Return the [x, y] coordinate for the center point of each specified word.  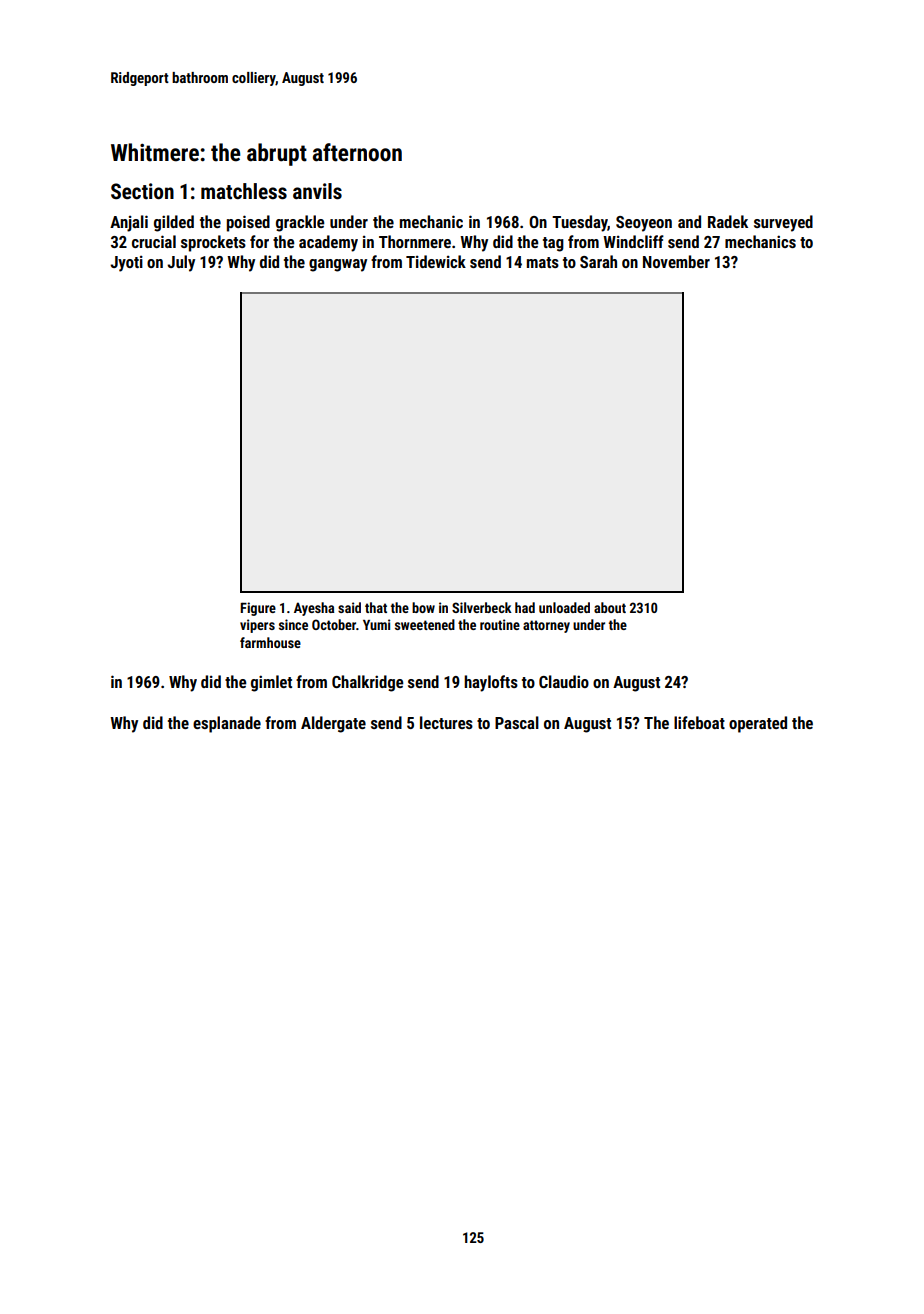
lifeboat [699, 722]
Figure [258, 609]
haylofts [491, 683]
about [610, 607]
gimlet [271, 683]
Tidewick [436, 261]
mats [543, 262]
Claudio [564, 681]
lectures [446, 722]
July [181, 263]
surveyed [783, 223]
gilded [174, 223]
